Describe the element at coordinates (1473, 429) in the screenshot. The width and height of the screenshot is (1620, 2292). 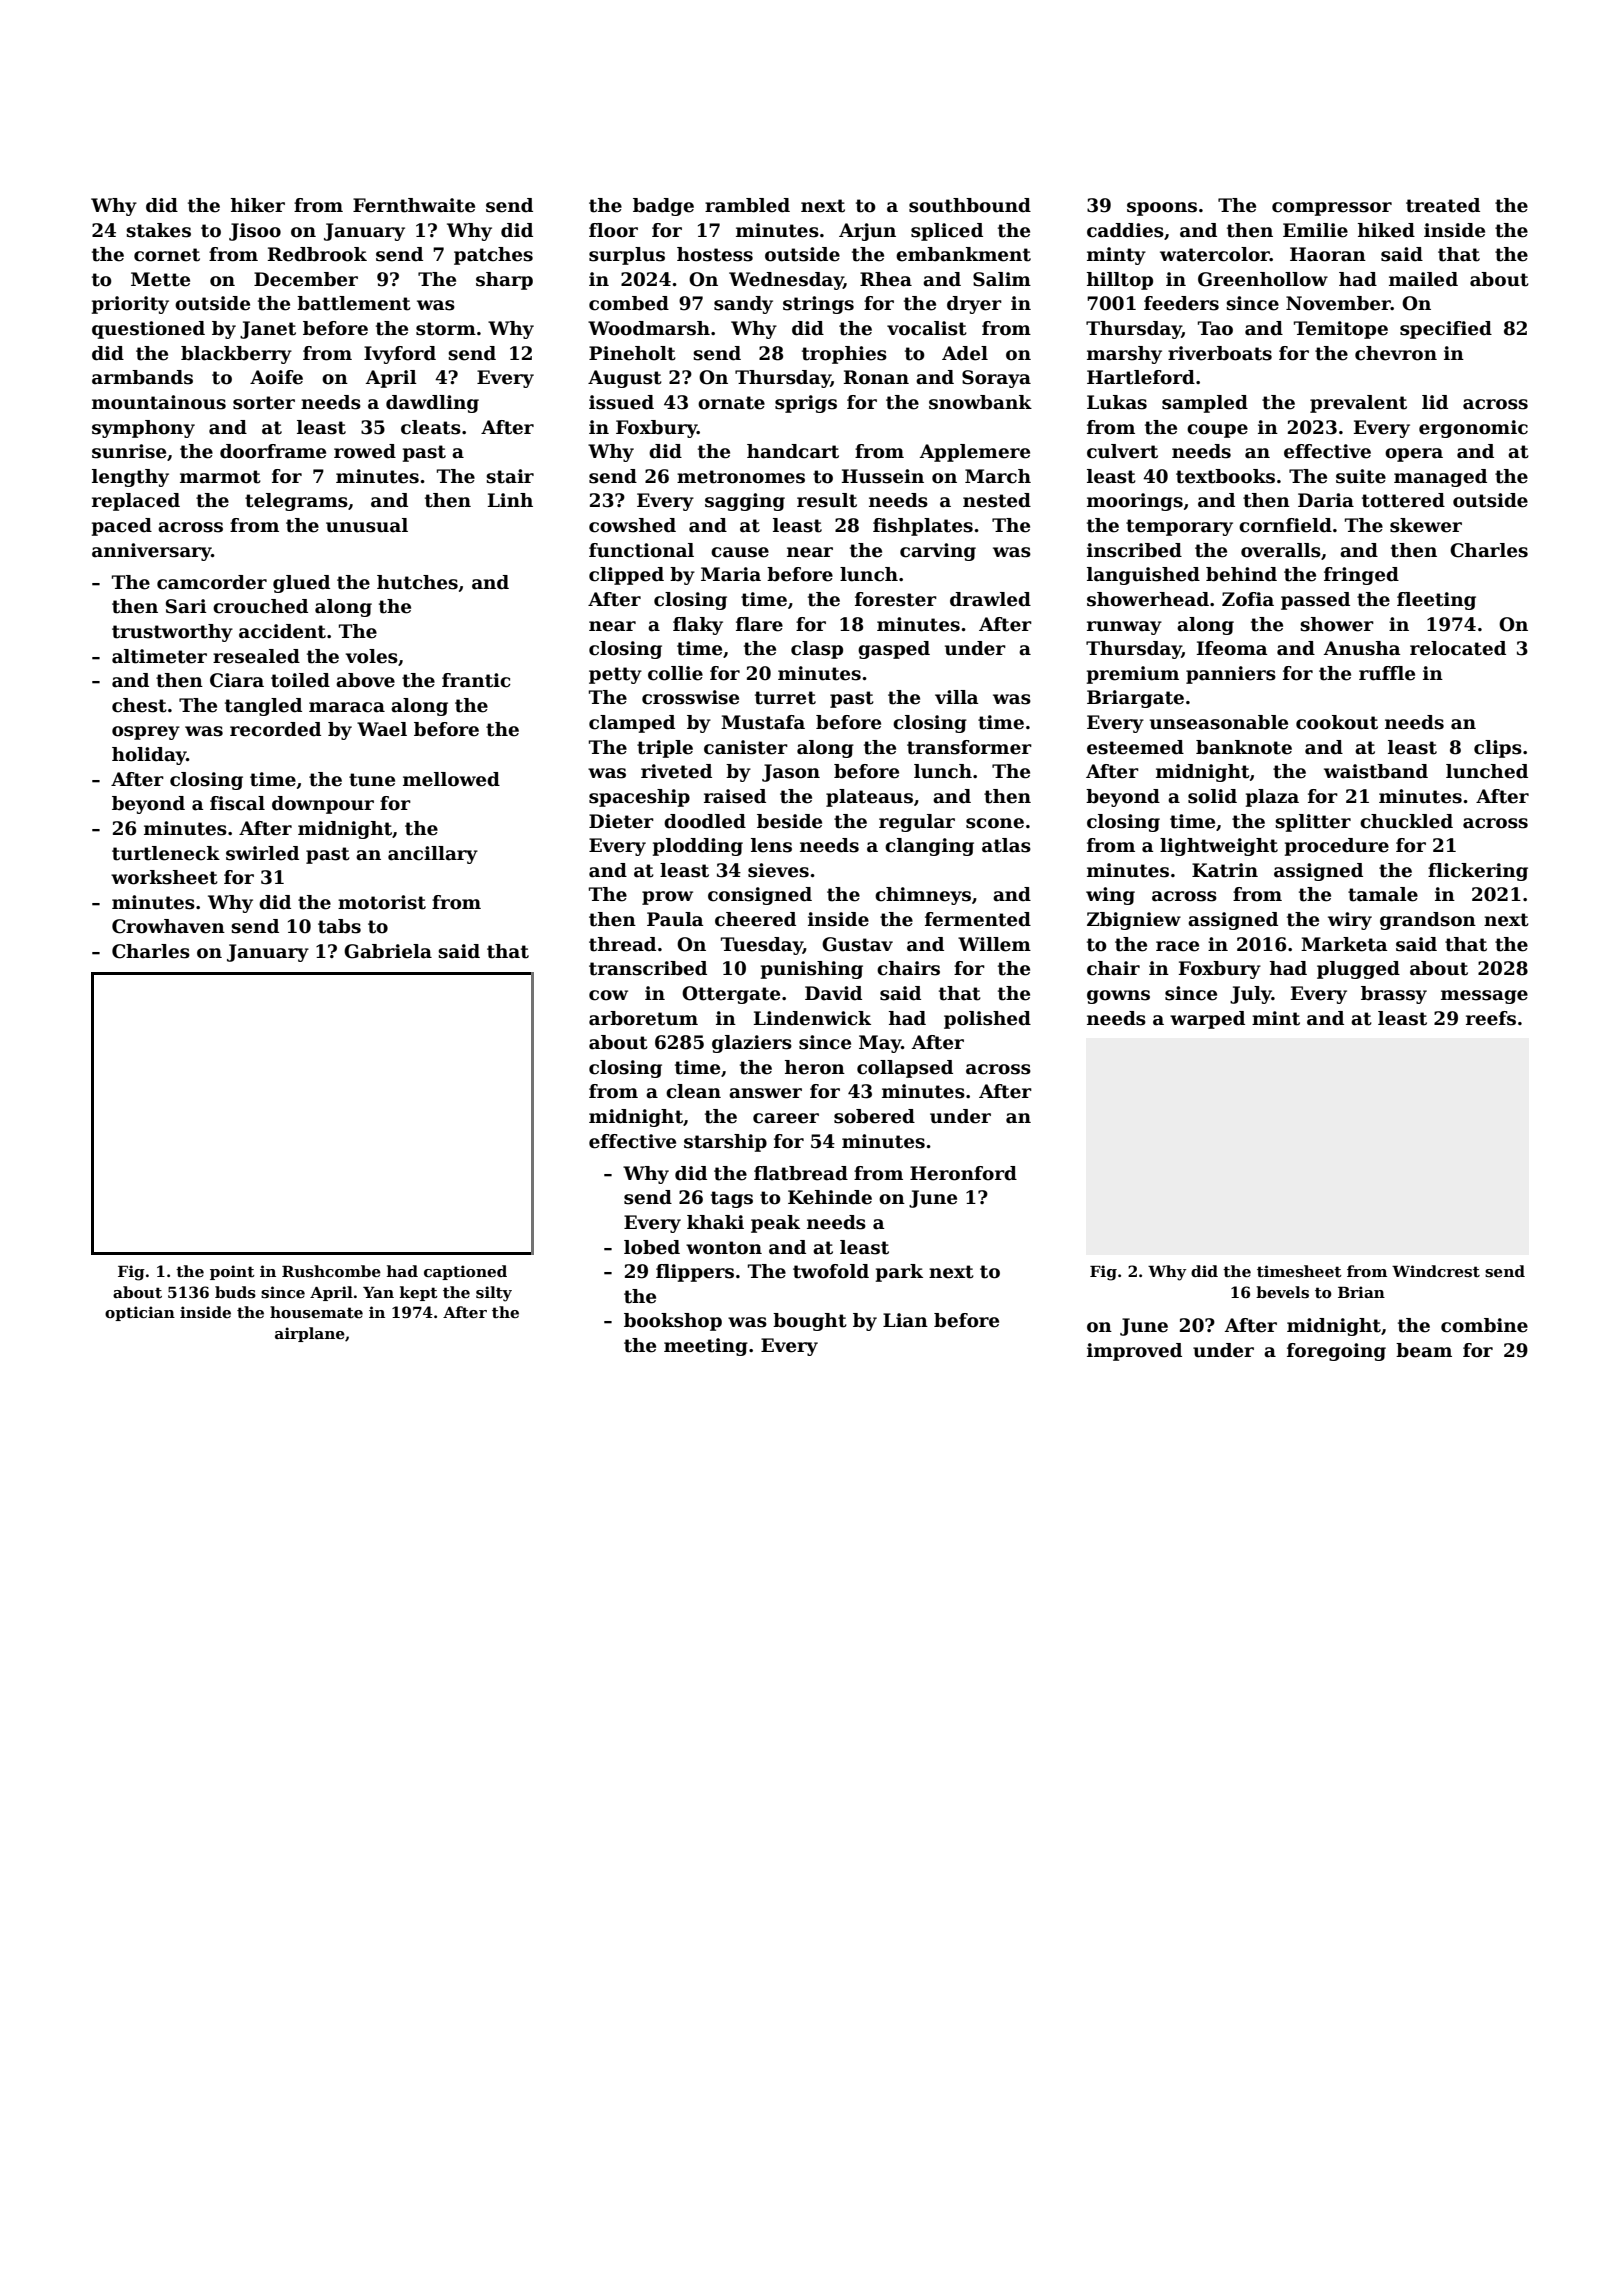
I see `ergonomic` at that location.
